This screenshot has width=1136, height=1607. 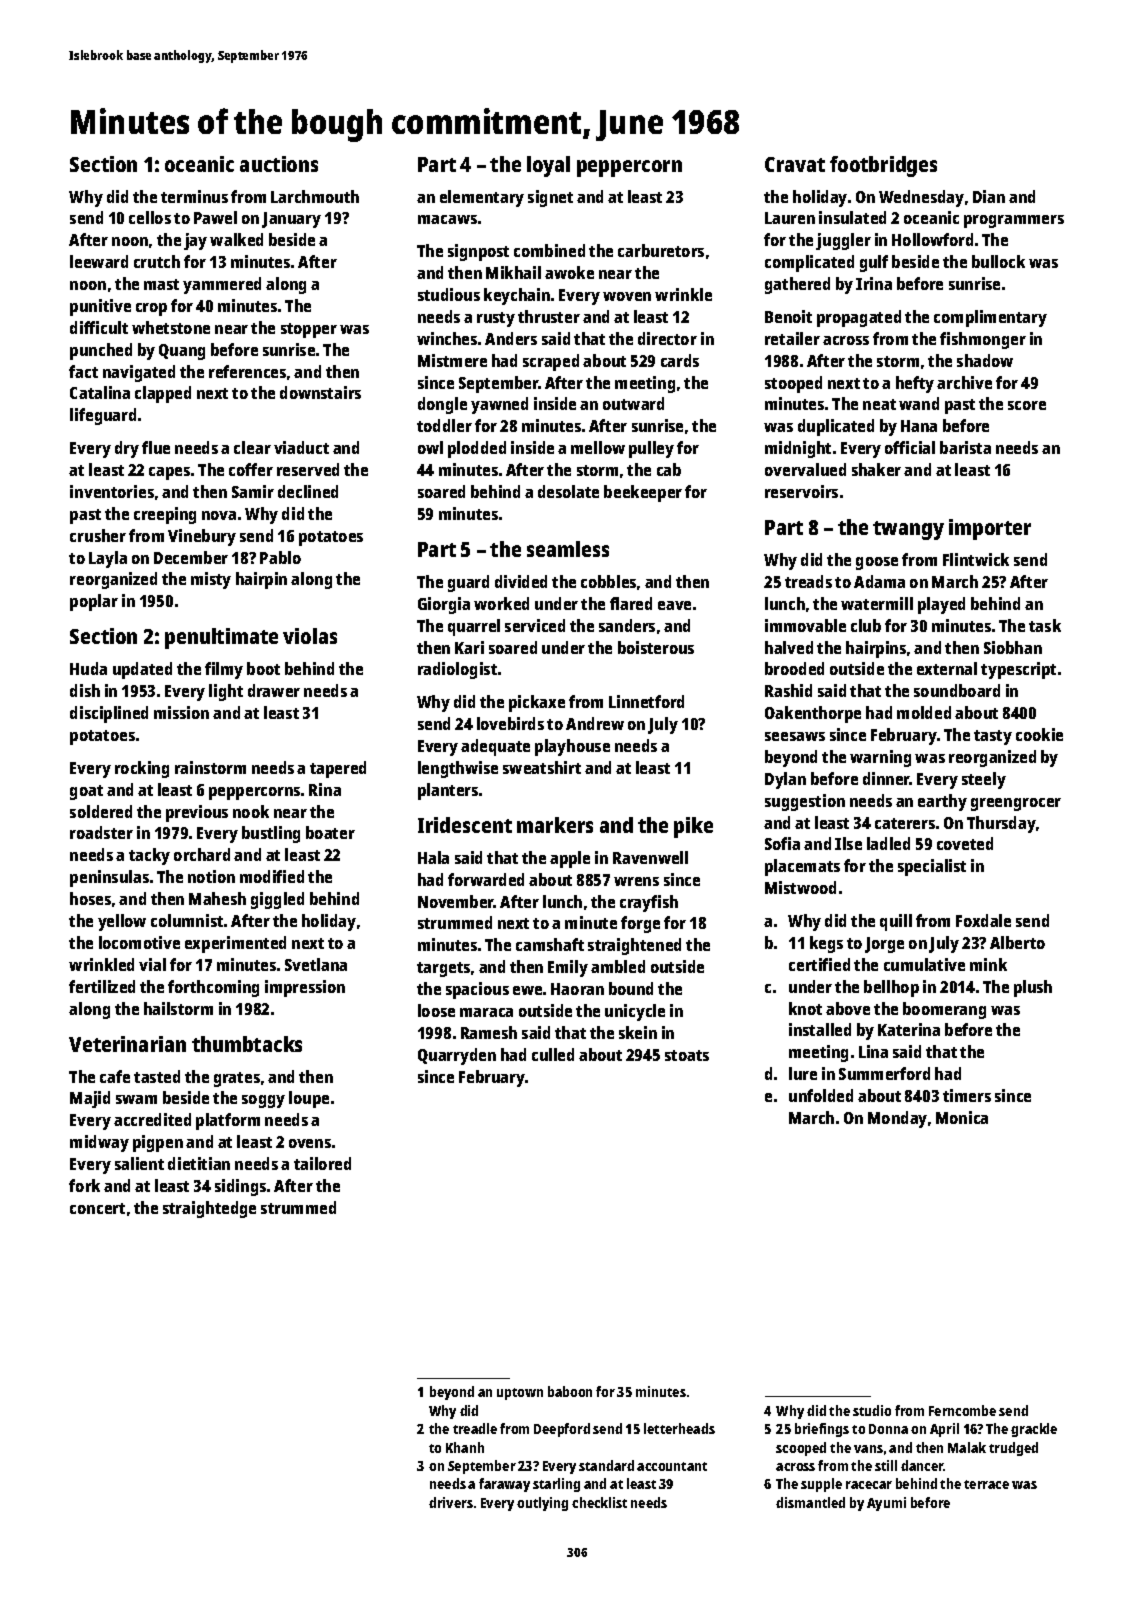 What do you see at coordinates (85, 690) in the screenshot?
I see `dish` at bounding box center [85, 690].
